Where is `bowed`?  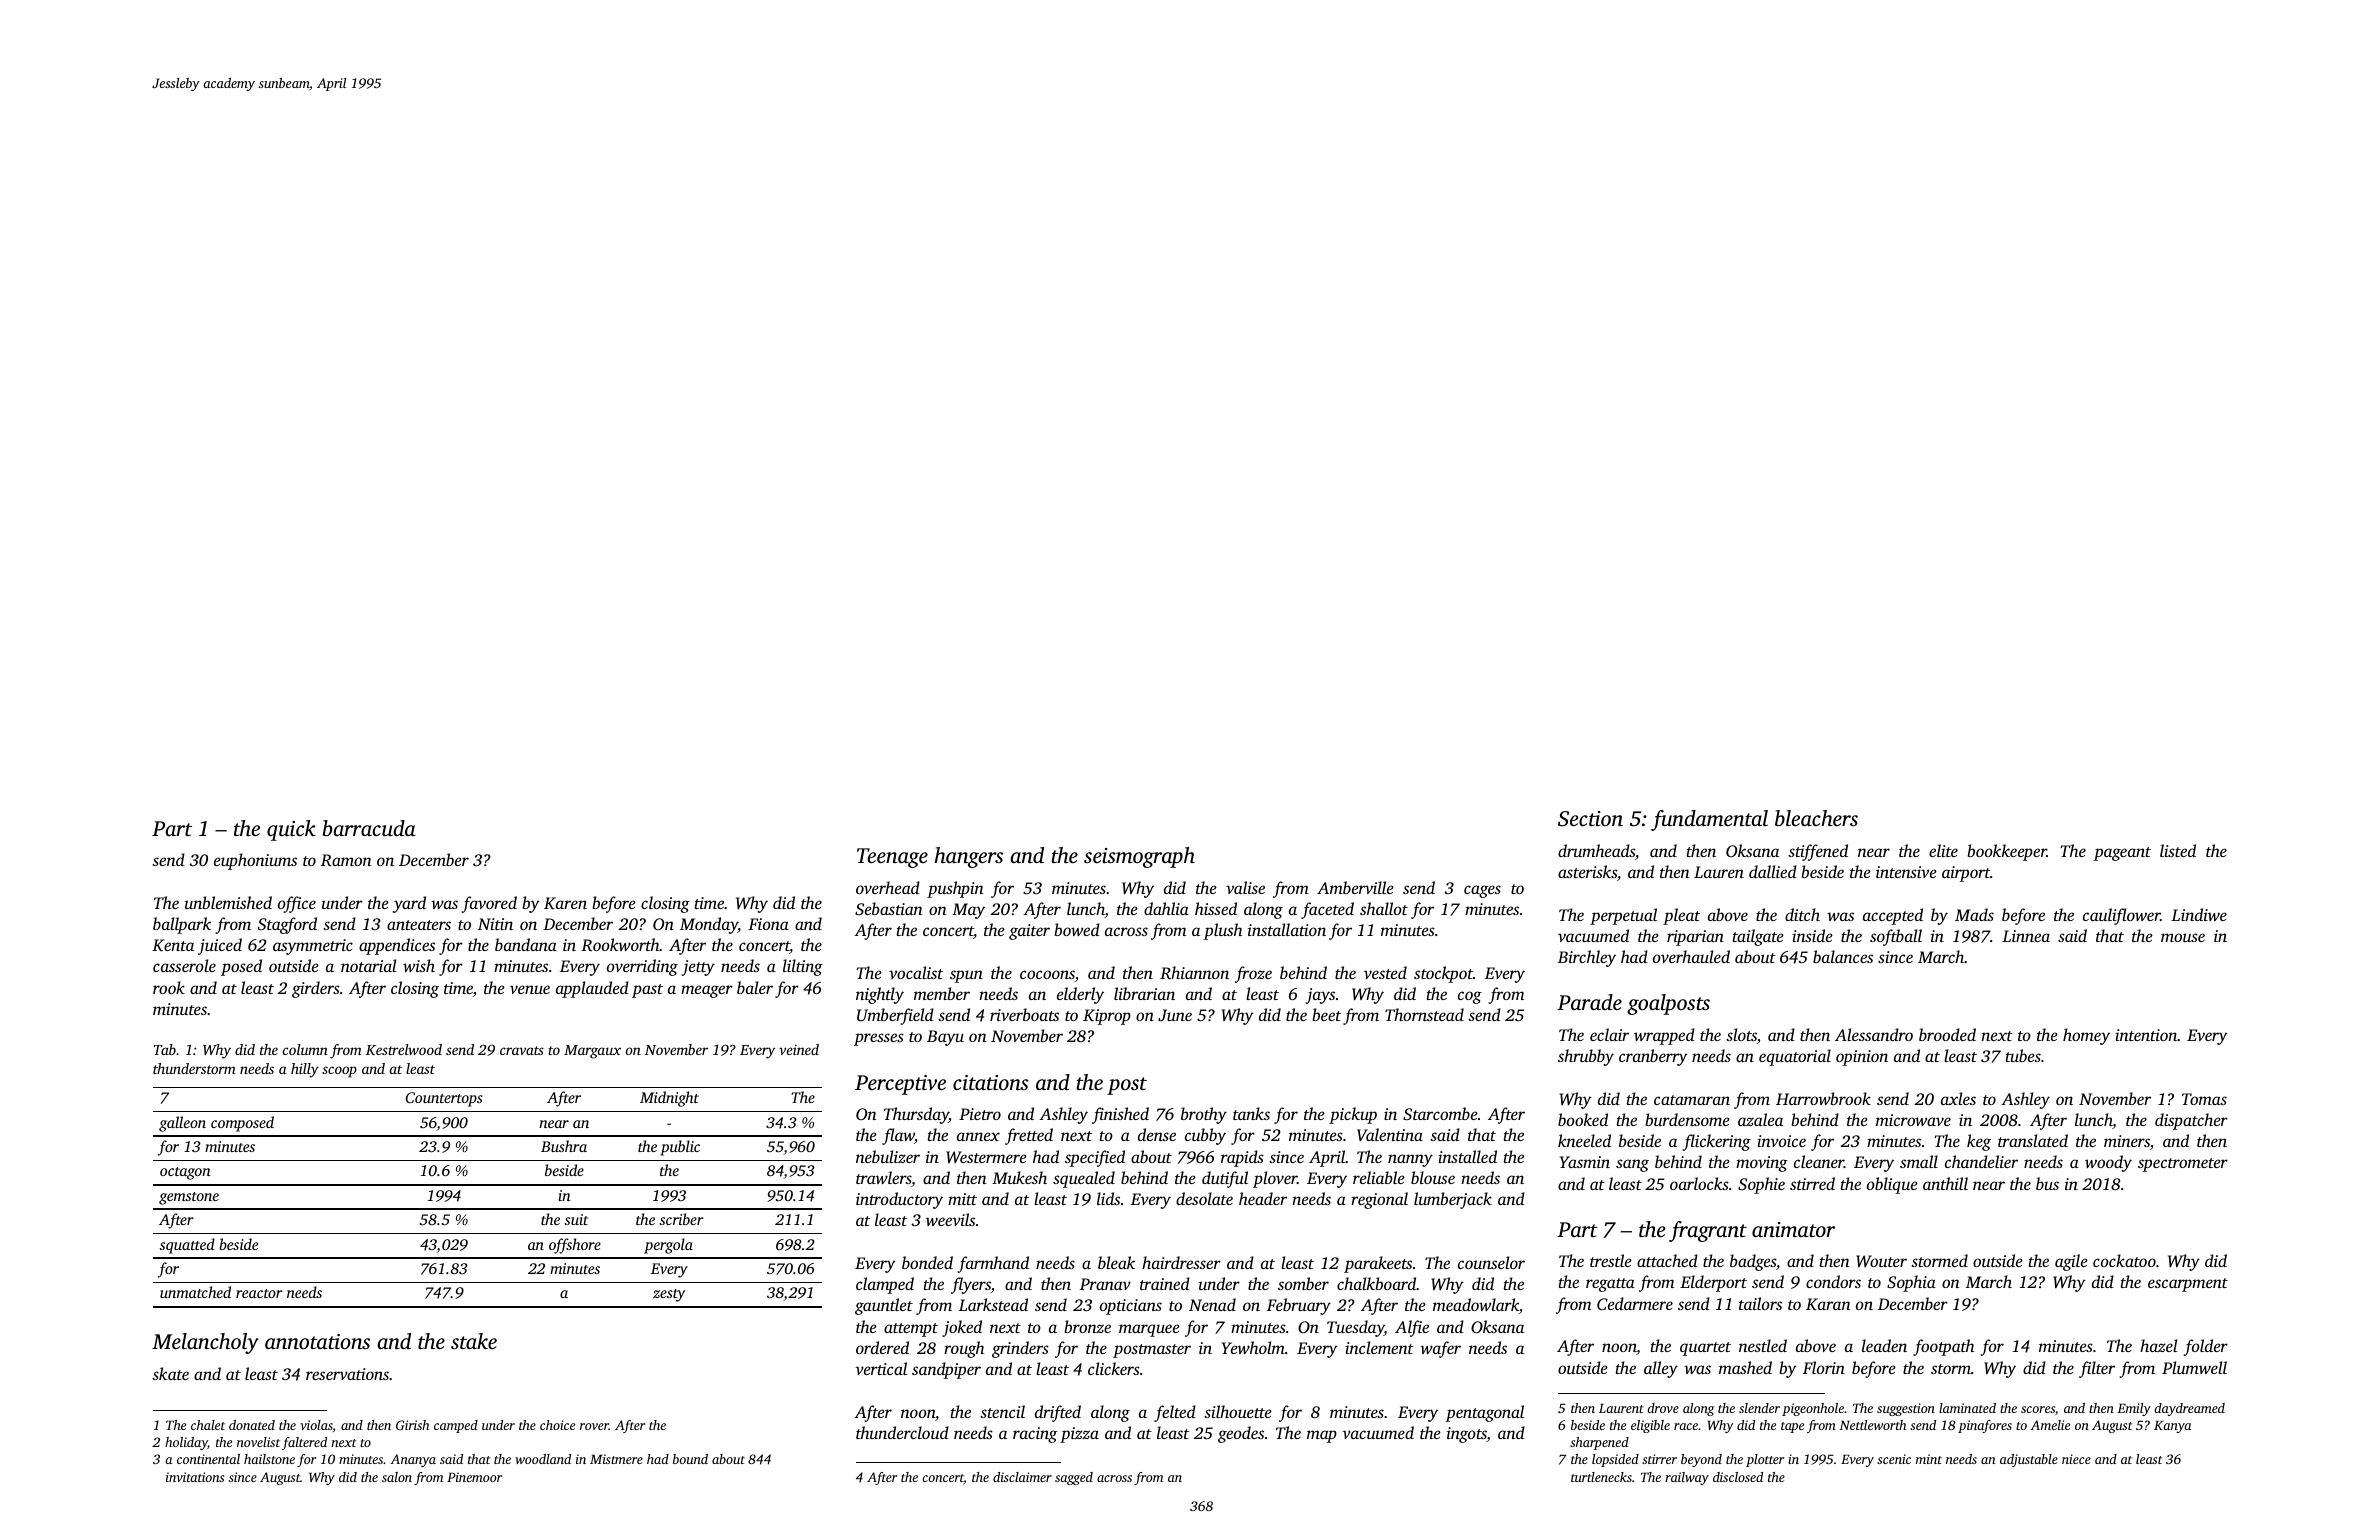 bowed is located at coordinates (1077, 929).
